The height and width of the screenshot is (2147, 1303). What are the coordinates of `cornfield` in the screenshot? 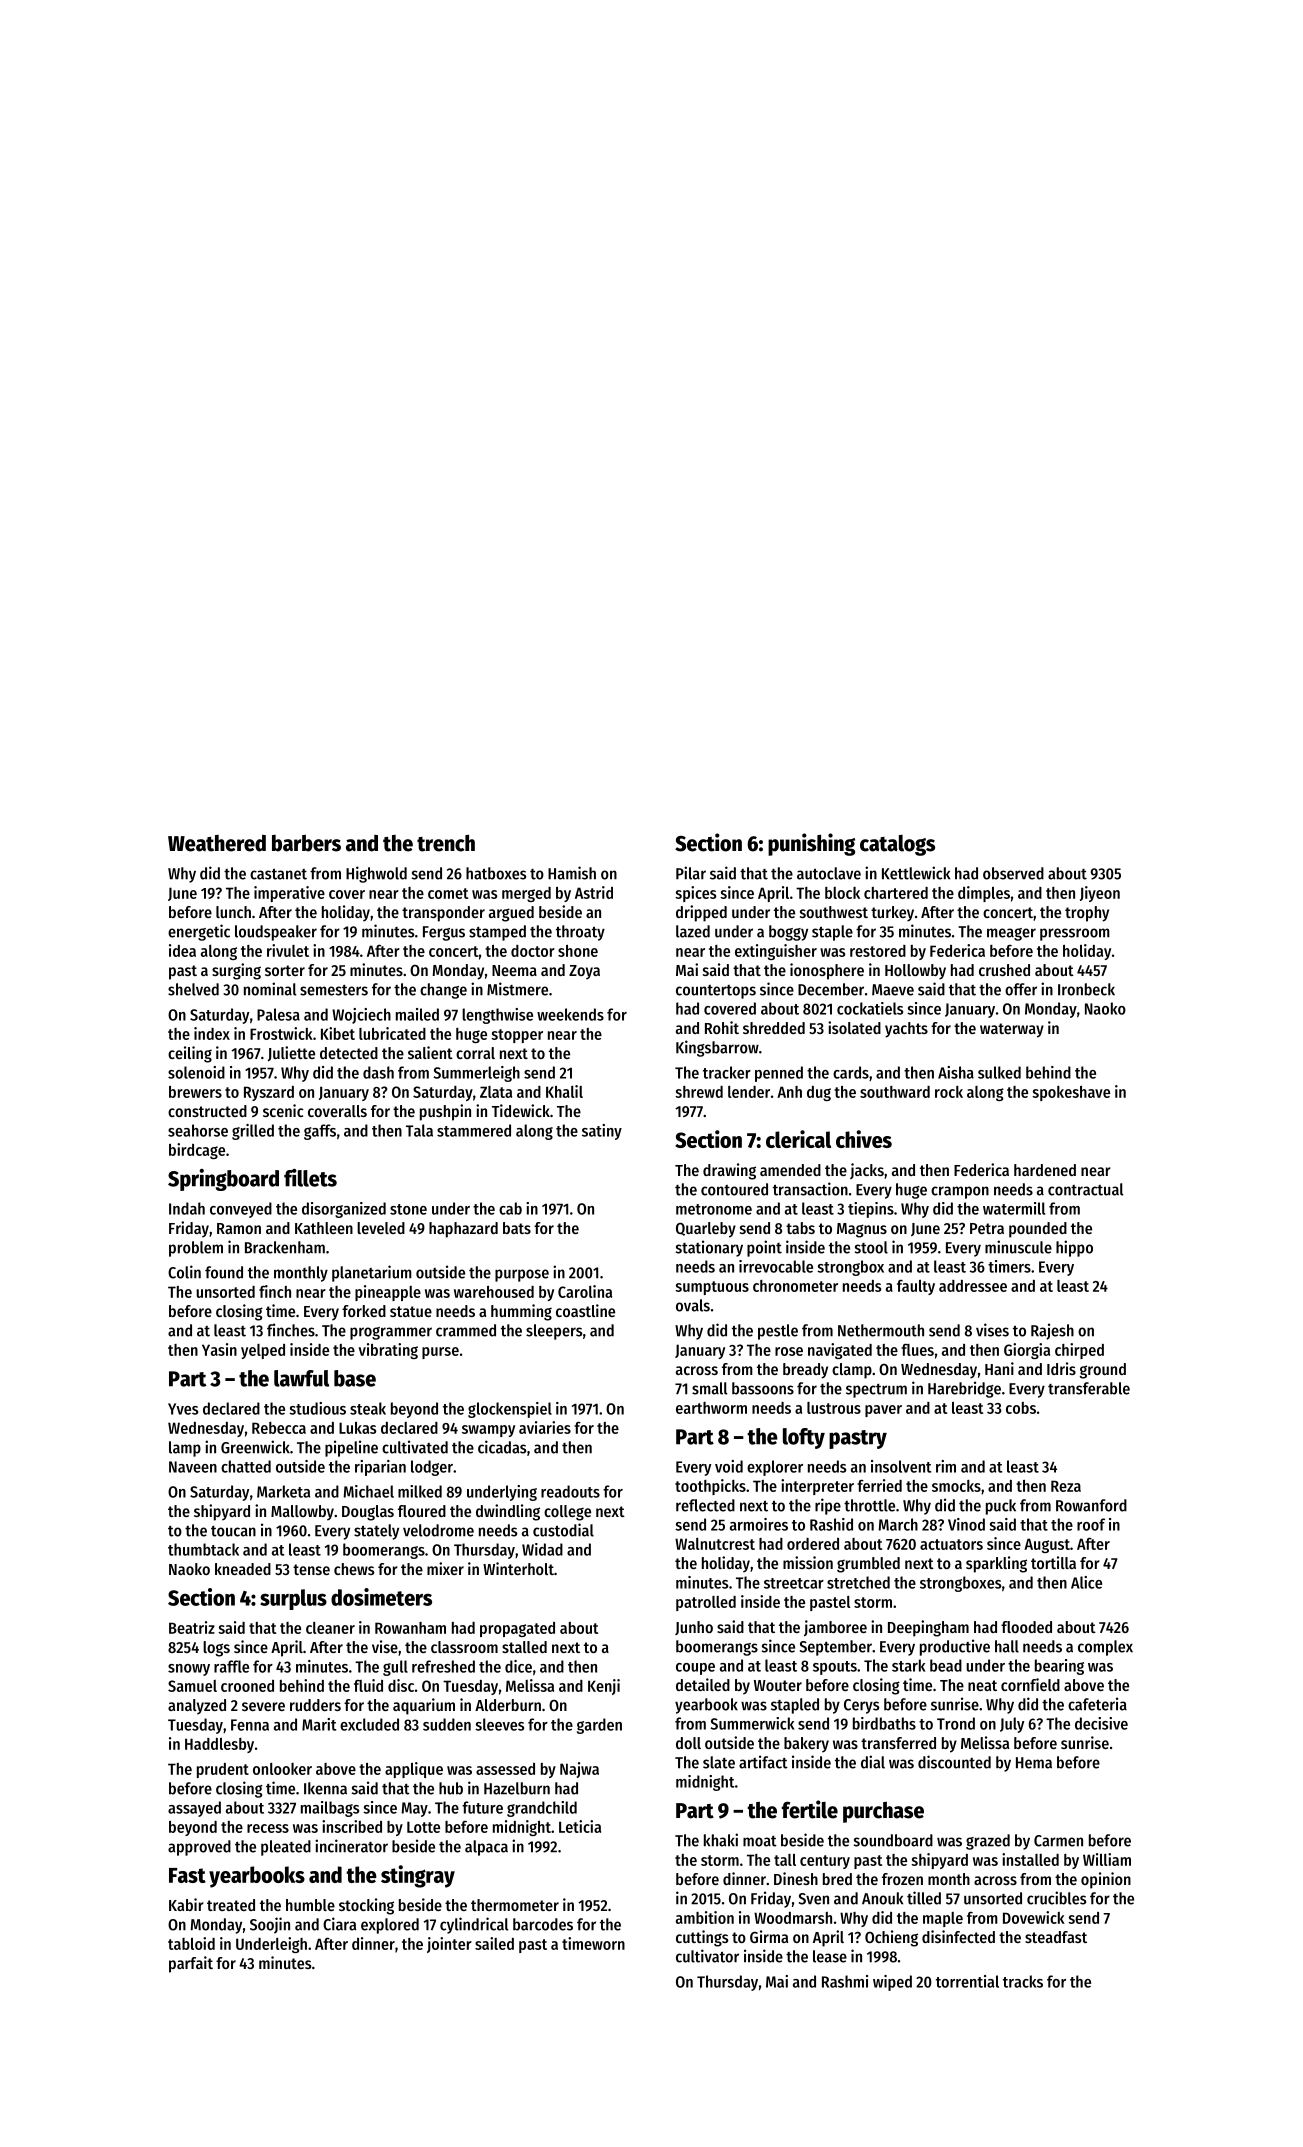 It's located at (1030, 1684).
